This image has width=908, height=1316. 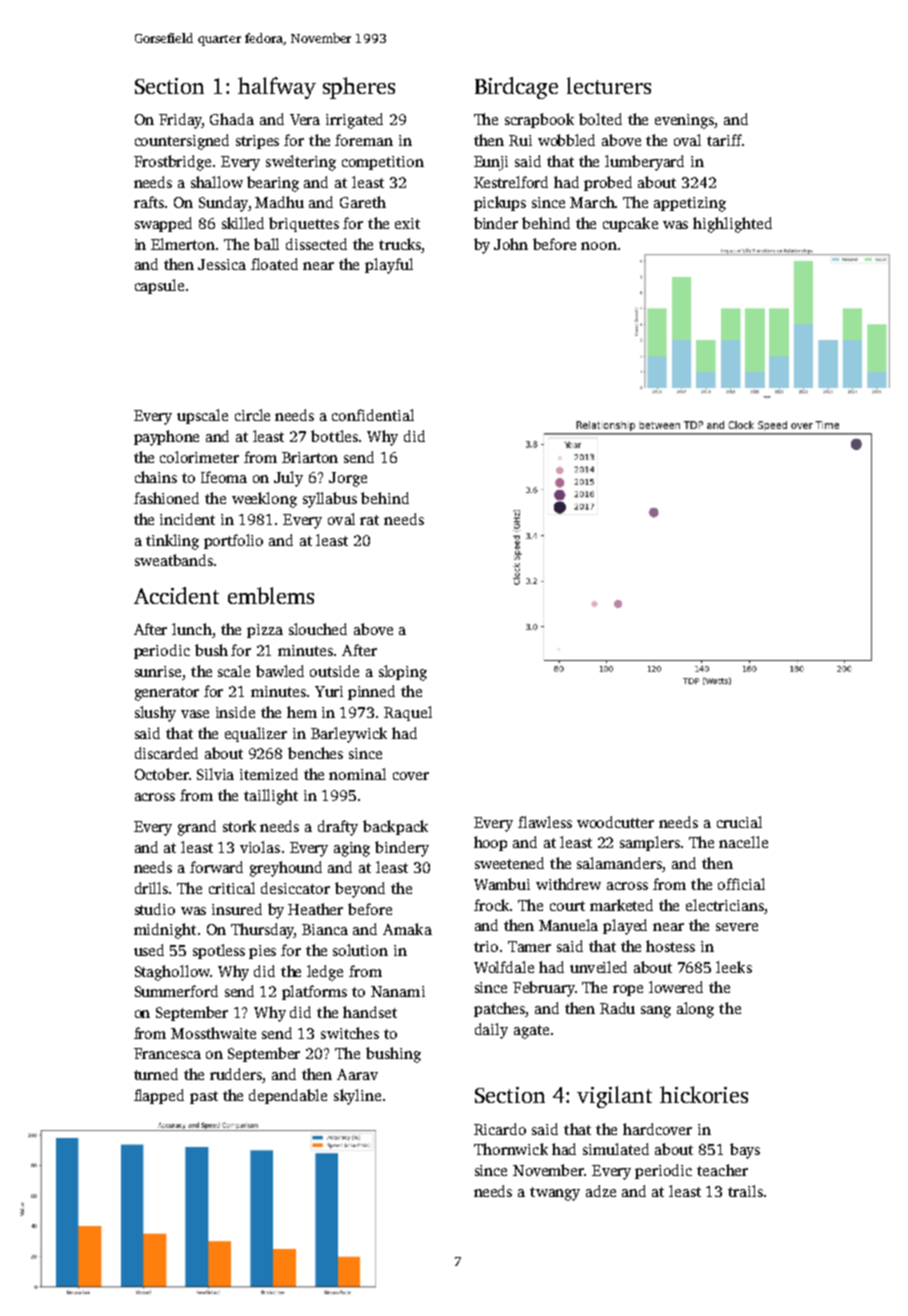 I want to click on Raquel, so click(x=408, y=713).
